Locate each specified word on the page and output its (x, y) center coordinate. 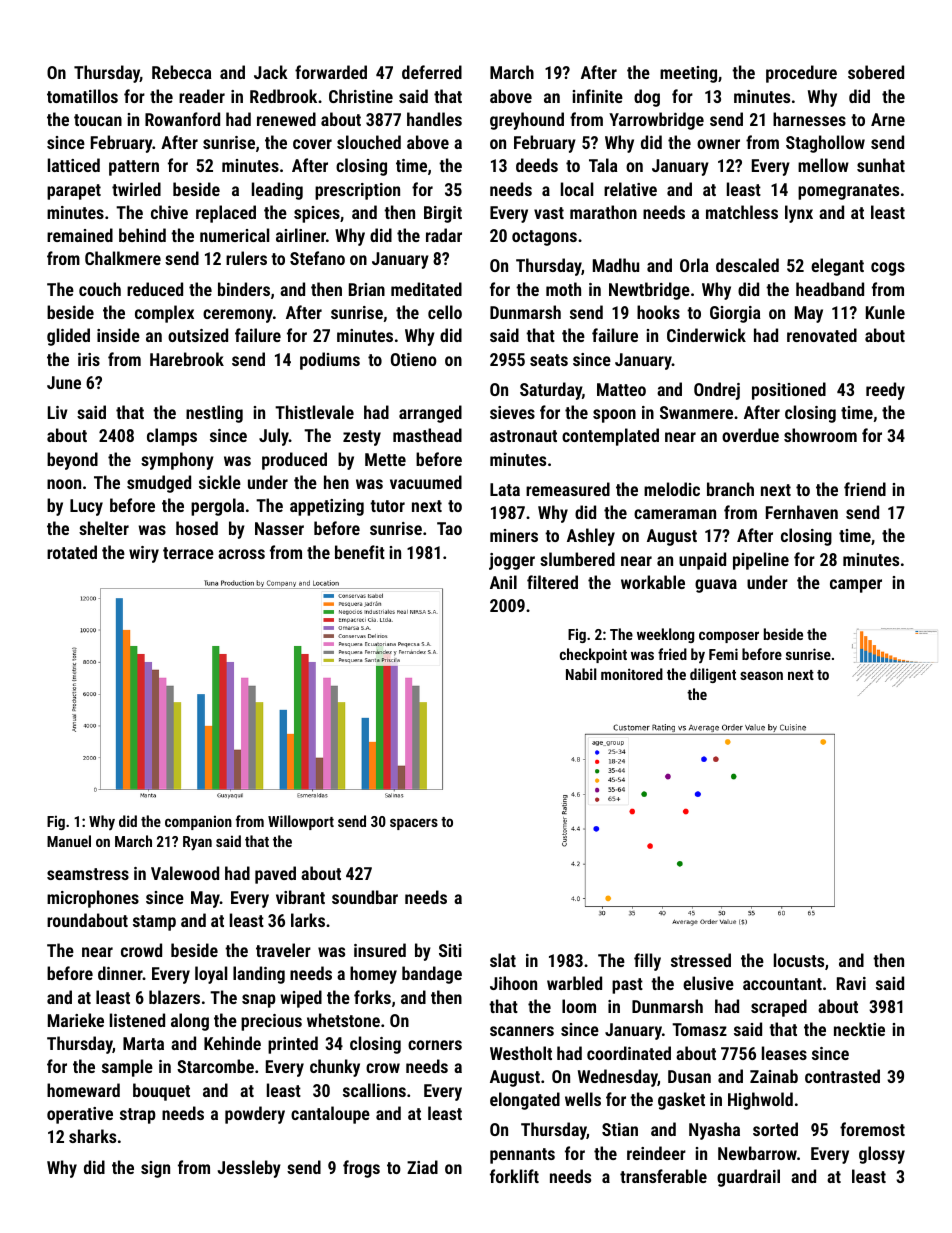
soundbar (365, 897)
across (241, 554)
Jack (271, 72)
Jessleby (249, 1169)
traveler (283, 950)
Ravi (851, 983)
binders (244, 289)
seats (549, 360)
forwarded (331, 72)
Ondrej (717, 391)
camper (856, 586)
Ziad (422, 1167)
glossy (882, 1155)
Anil (503, 582)
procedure (801, 74)
